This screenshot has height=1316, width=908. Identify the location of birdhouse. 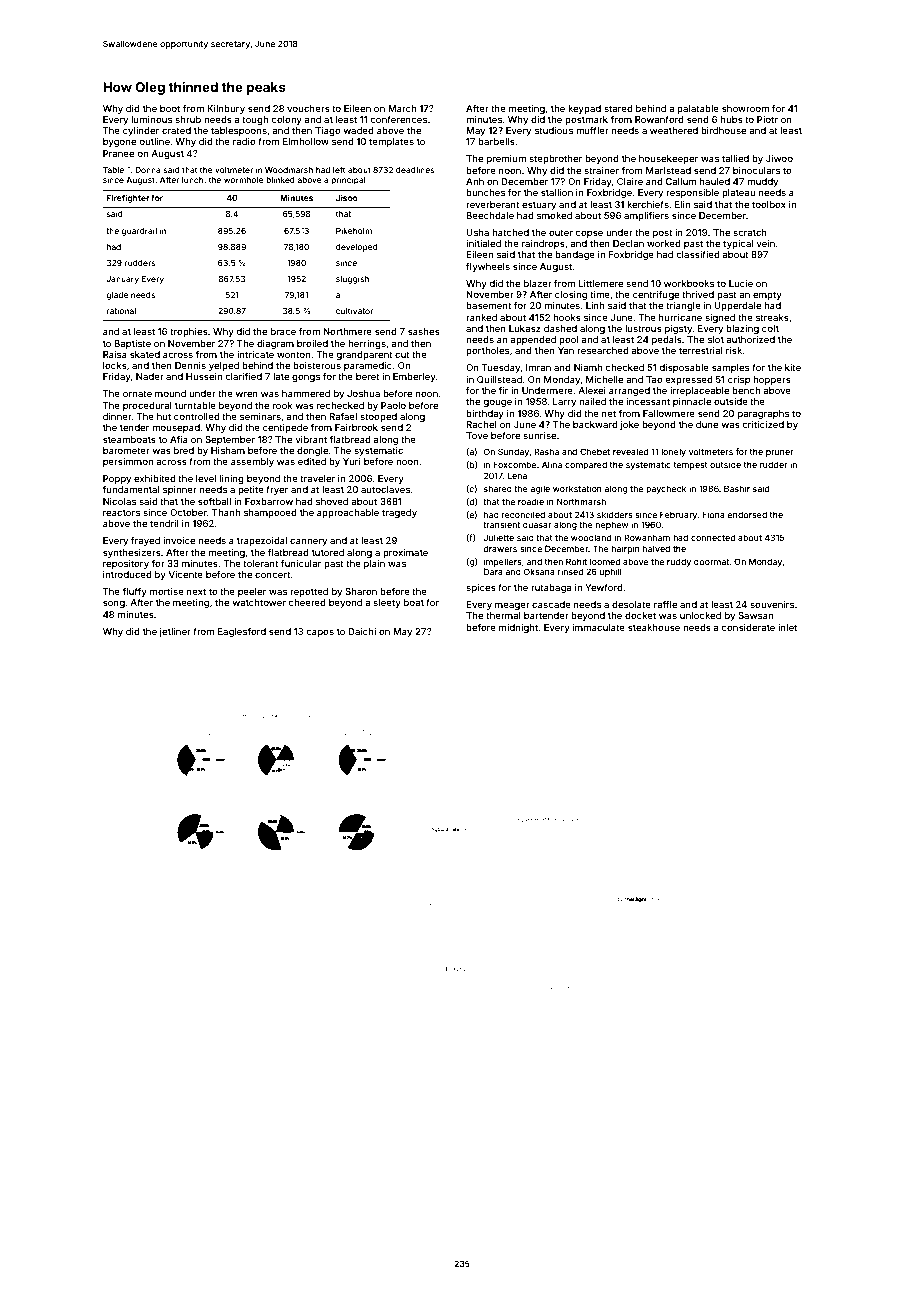
(723, 130).
